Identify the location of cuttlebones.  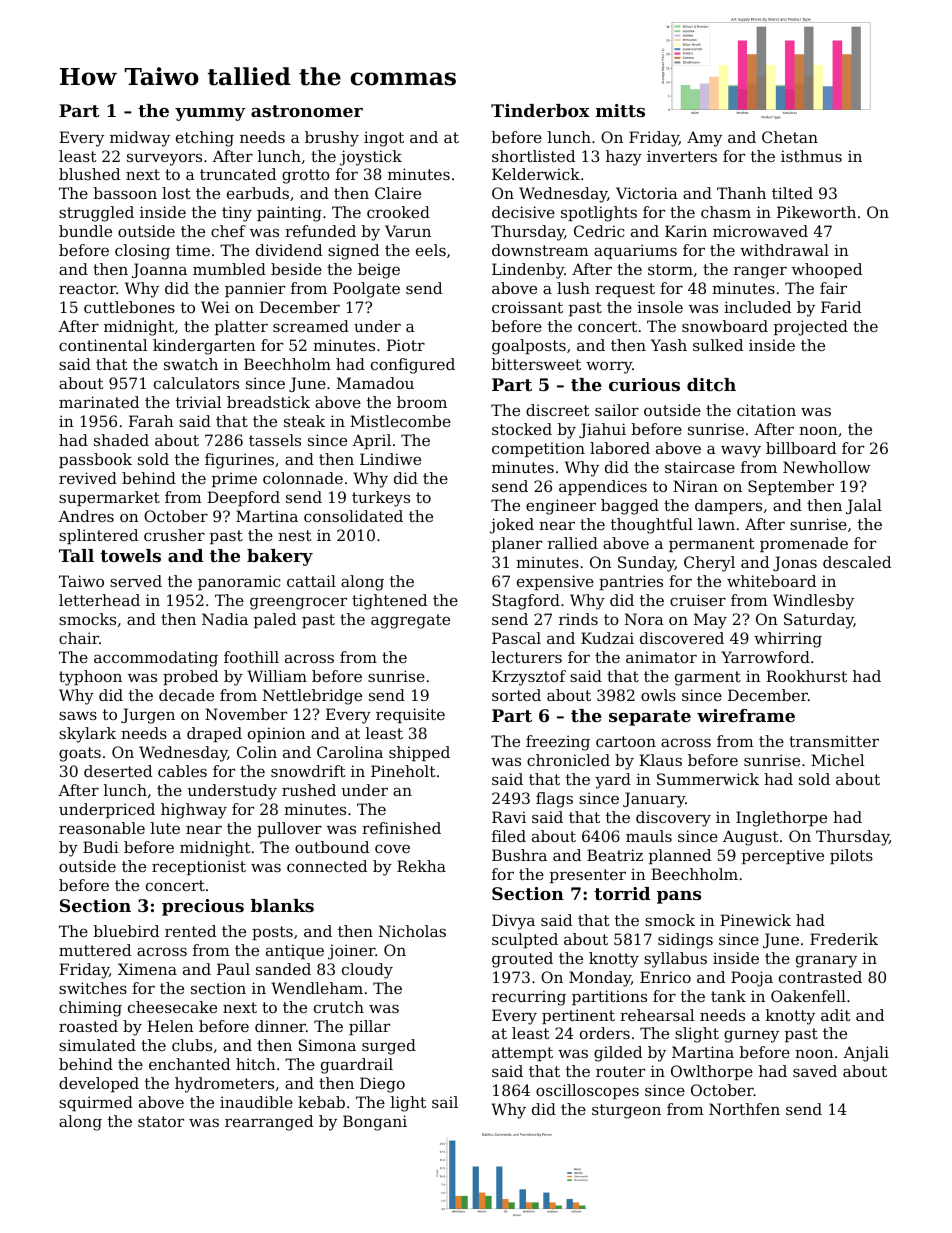
(129, 307).
